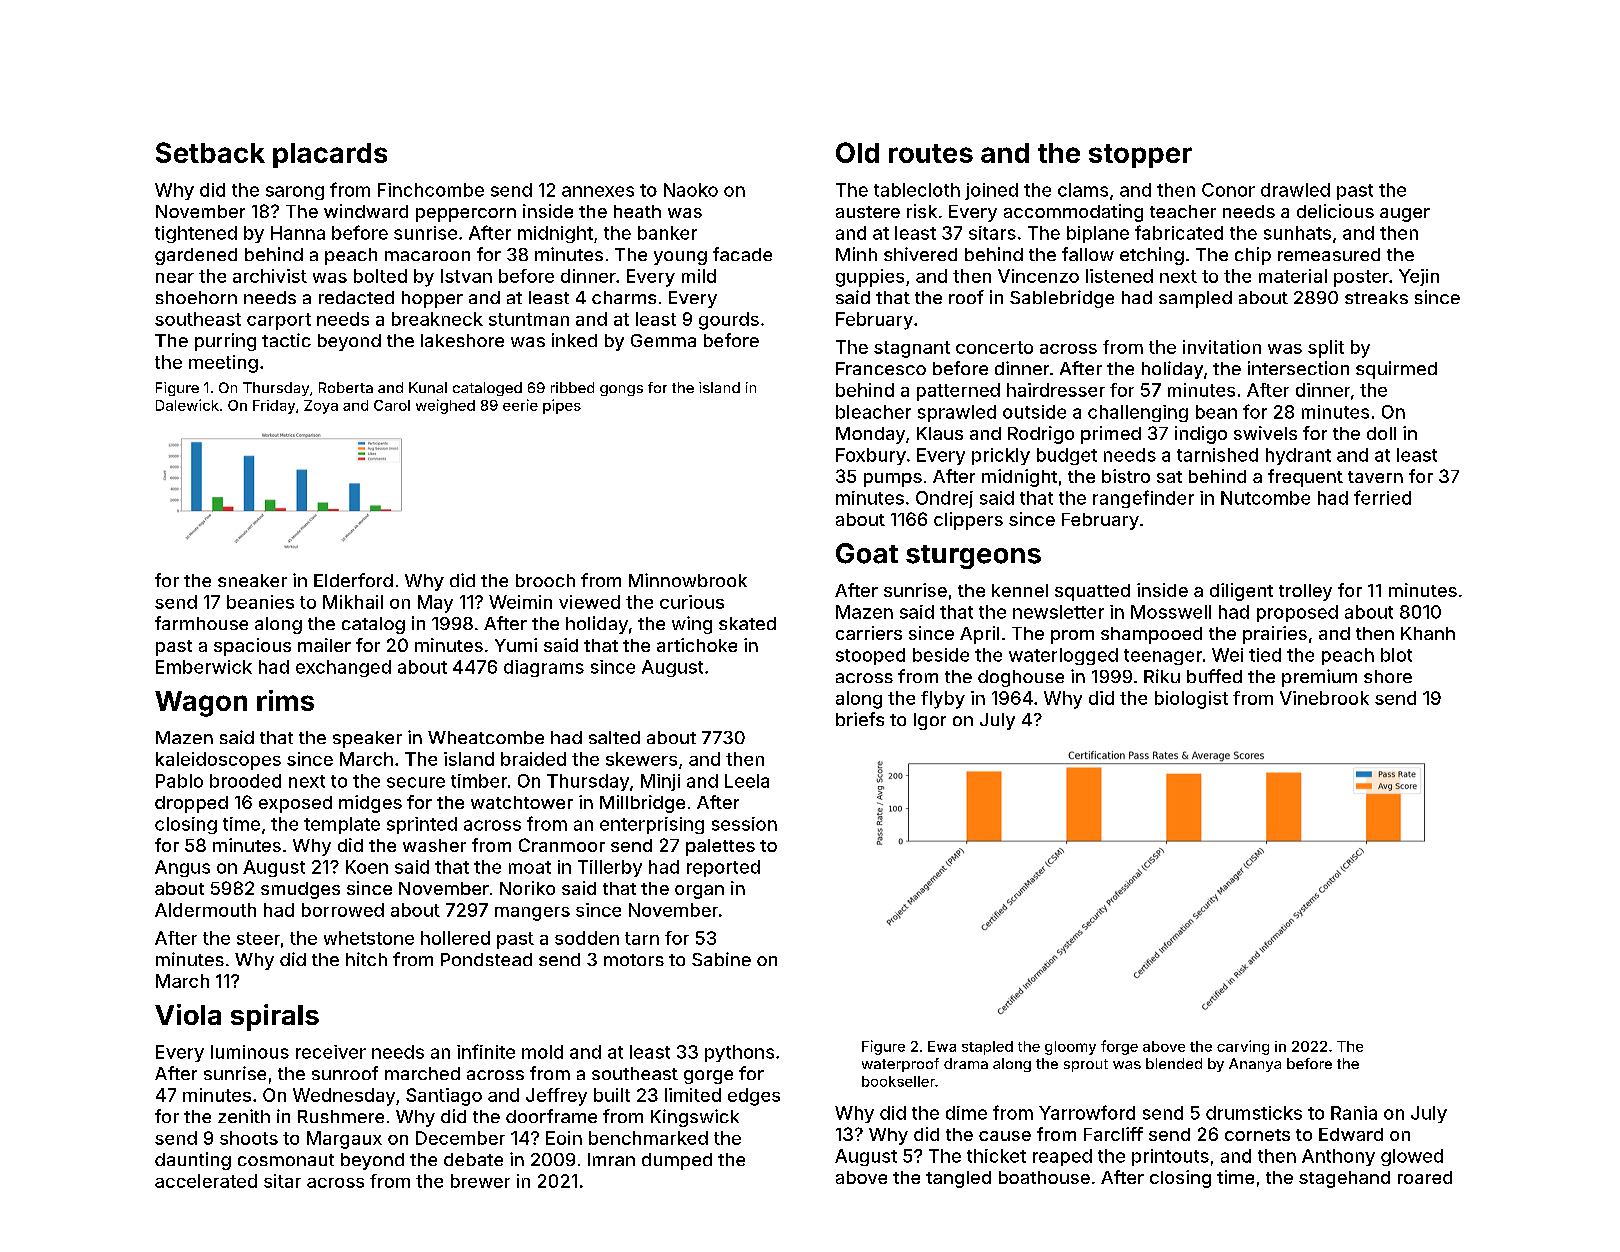 Image resolution: width=1620 pixels, height=1252 pixels. What do you see at coordinates (1405, 215) in the screenshot?
I see `auger` at bounding box center [1405, 215].
